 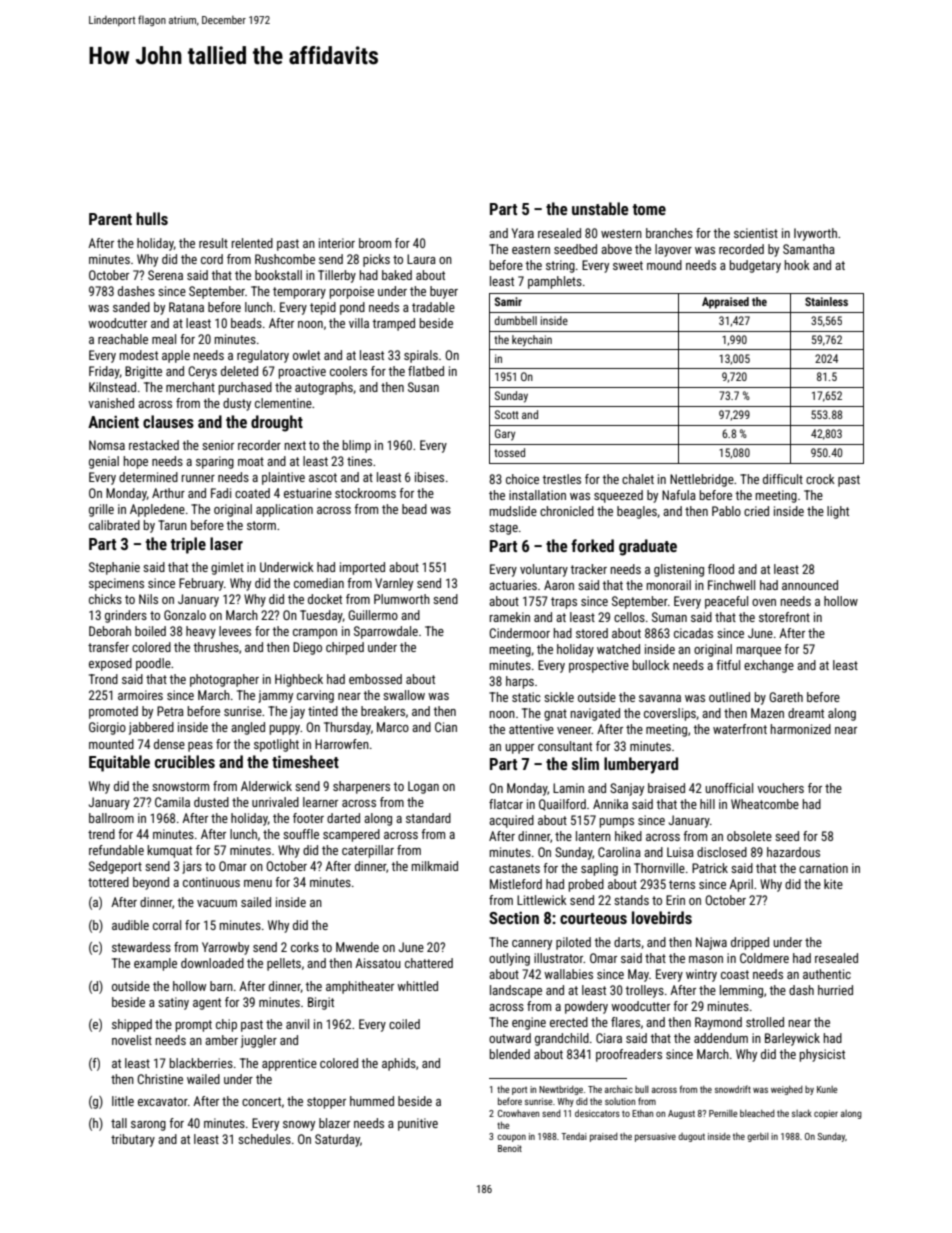 I want to click on hurried, so click(x=835, y=990).
